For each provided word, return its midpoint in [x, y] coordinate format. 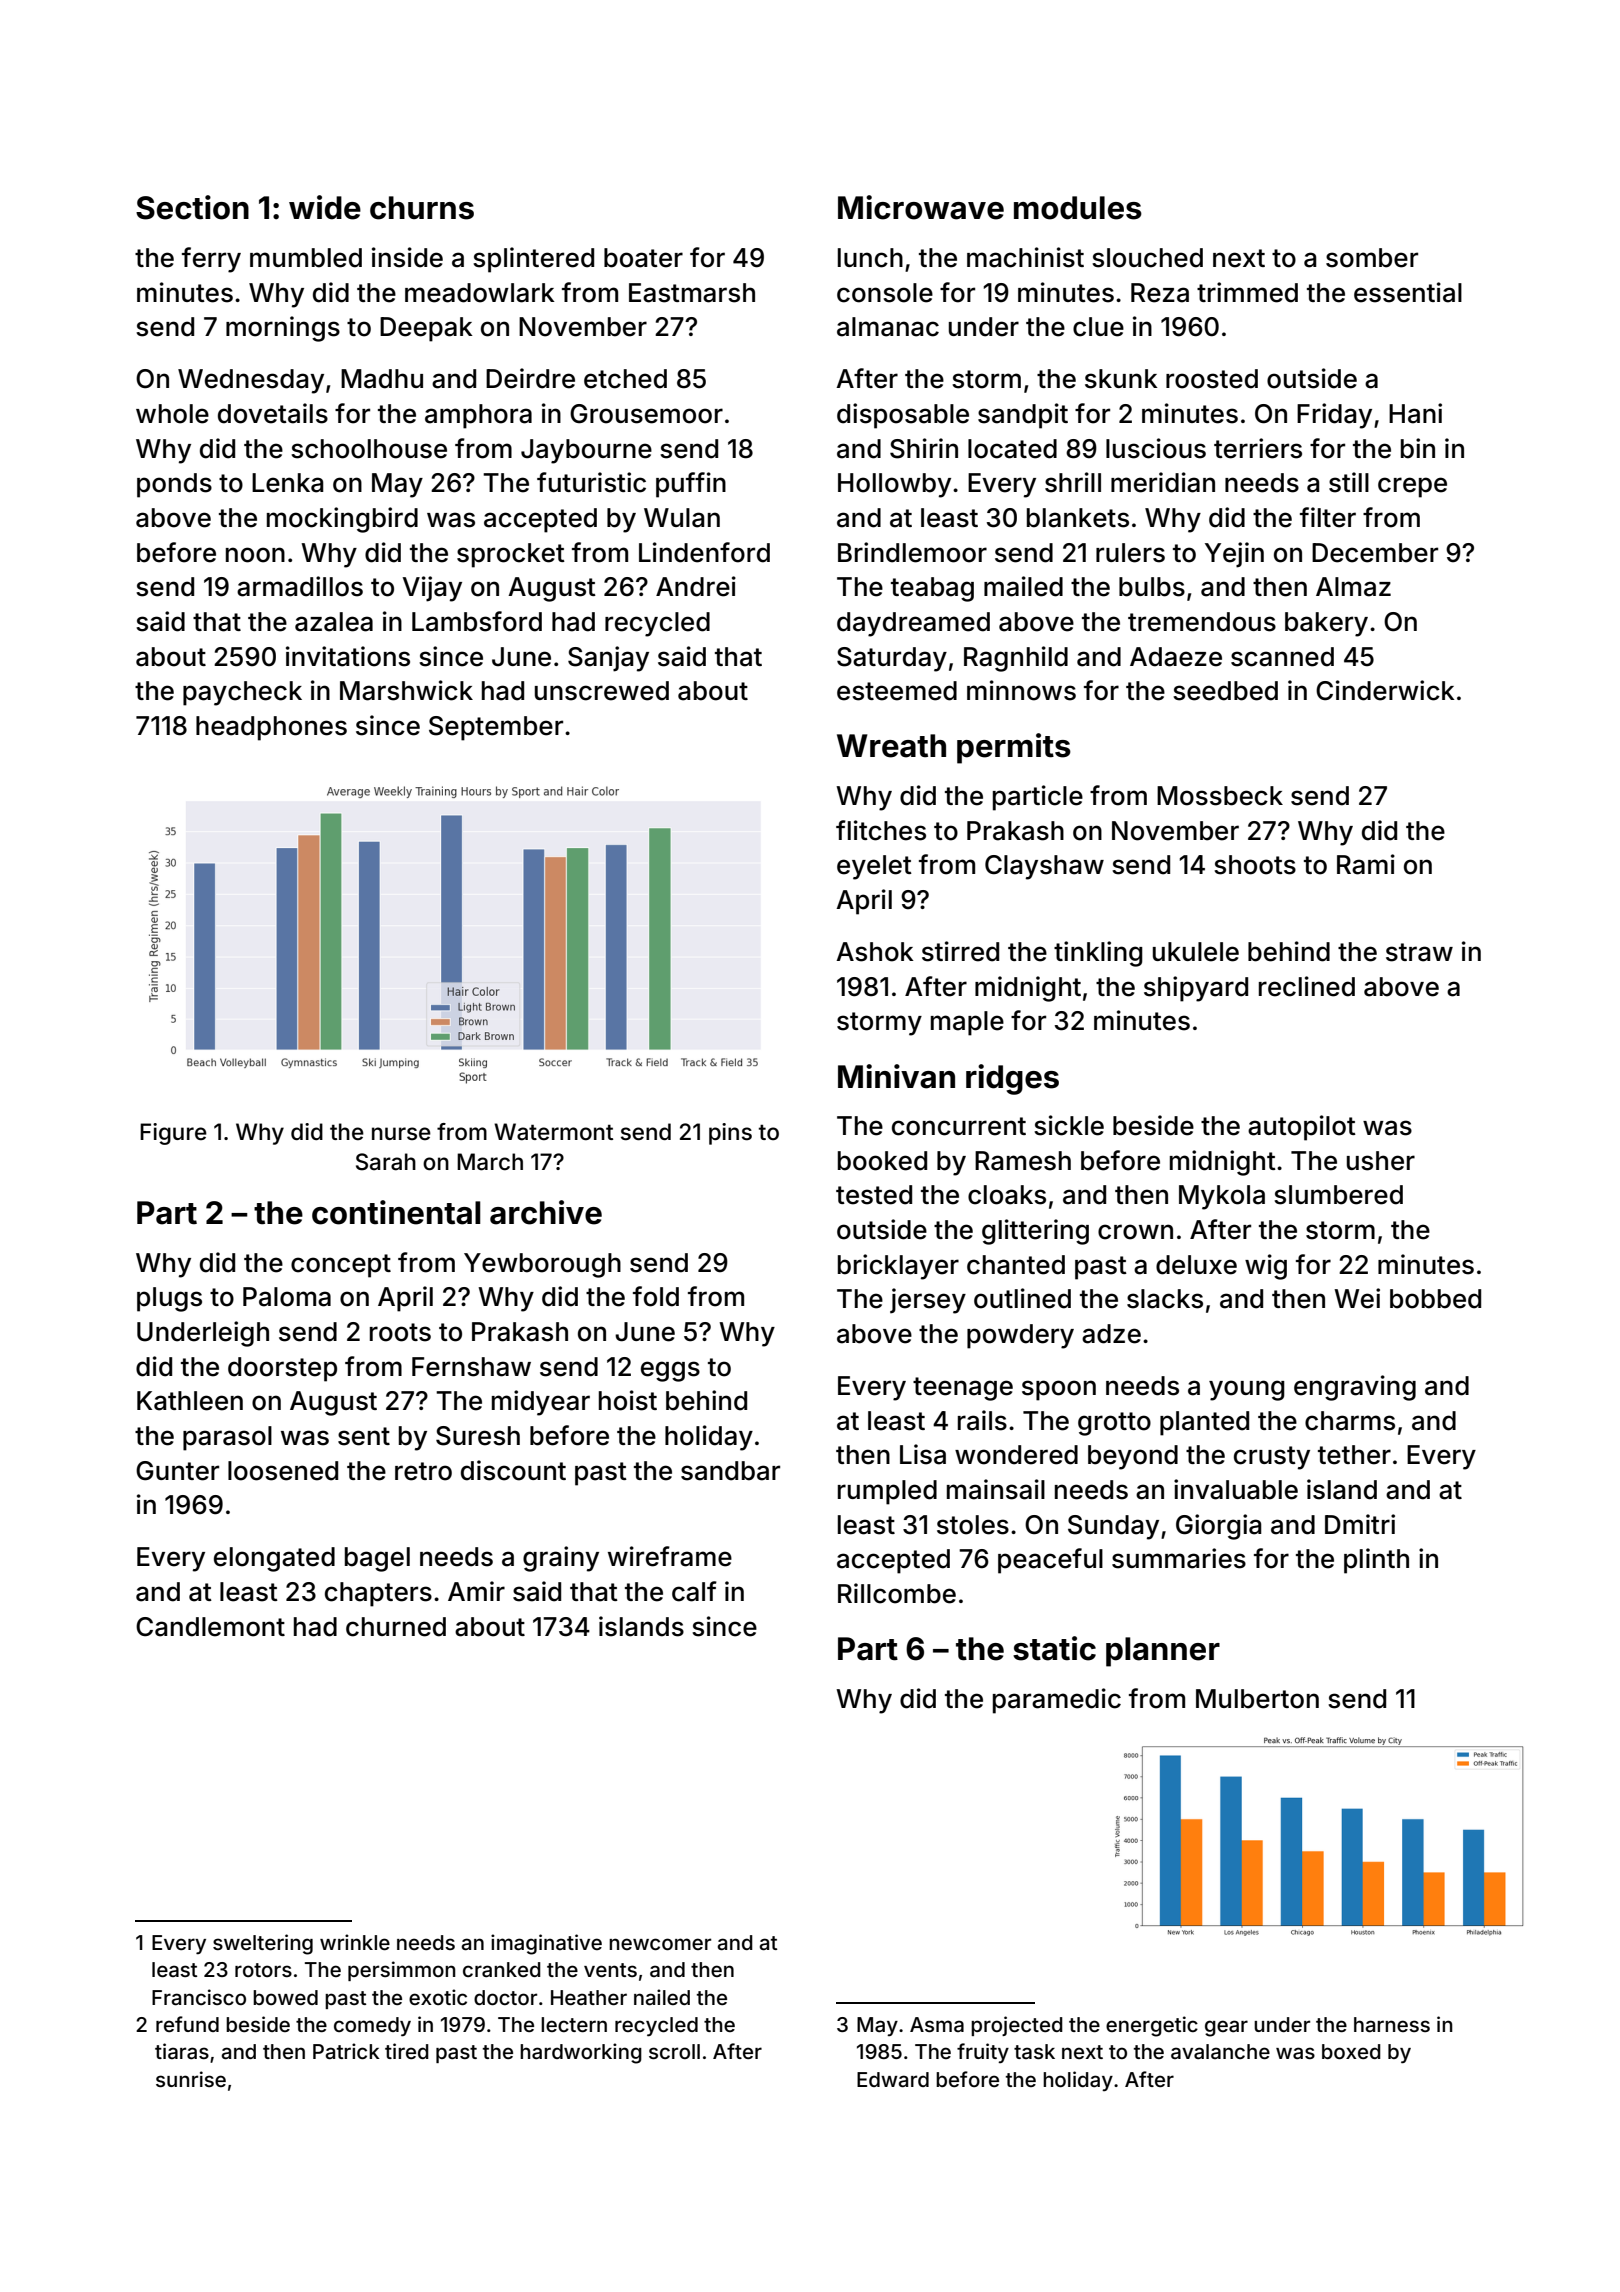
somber [1372, 258]
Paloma [287, 1297]
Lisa [923, 1454]
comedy [372, 2027]
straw [1419, 952]
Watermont [553, 1132]
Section [192, 207]
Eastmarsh [692, 293]
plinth [1376, 1561]
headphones [271, 728]
